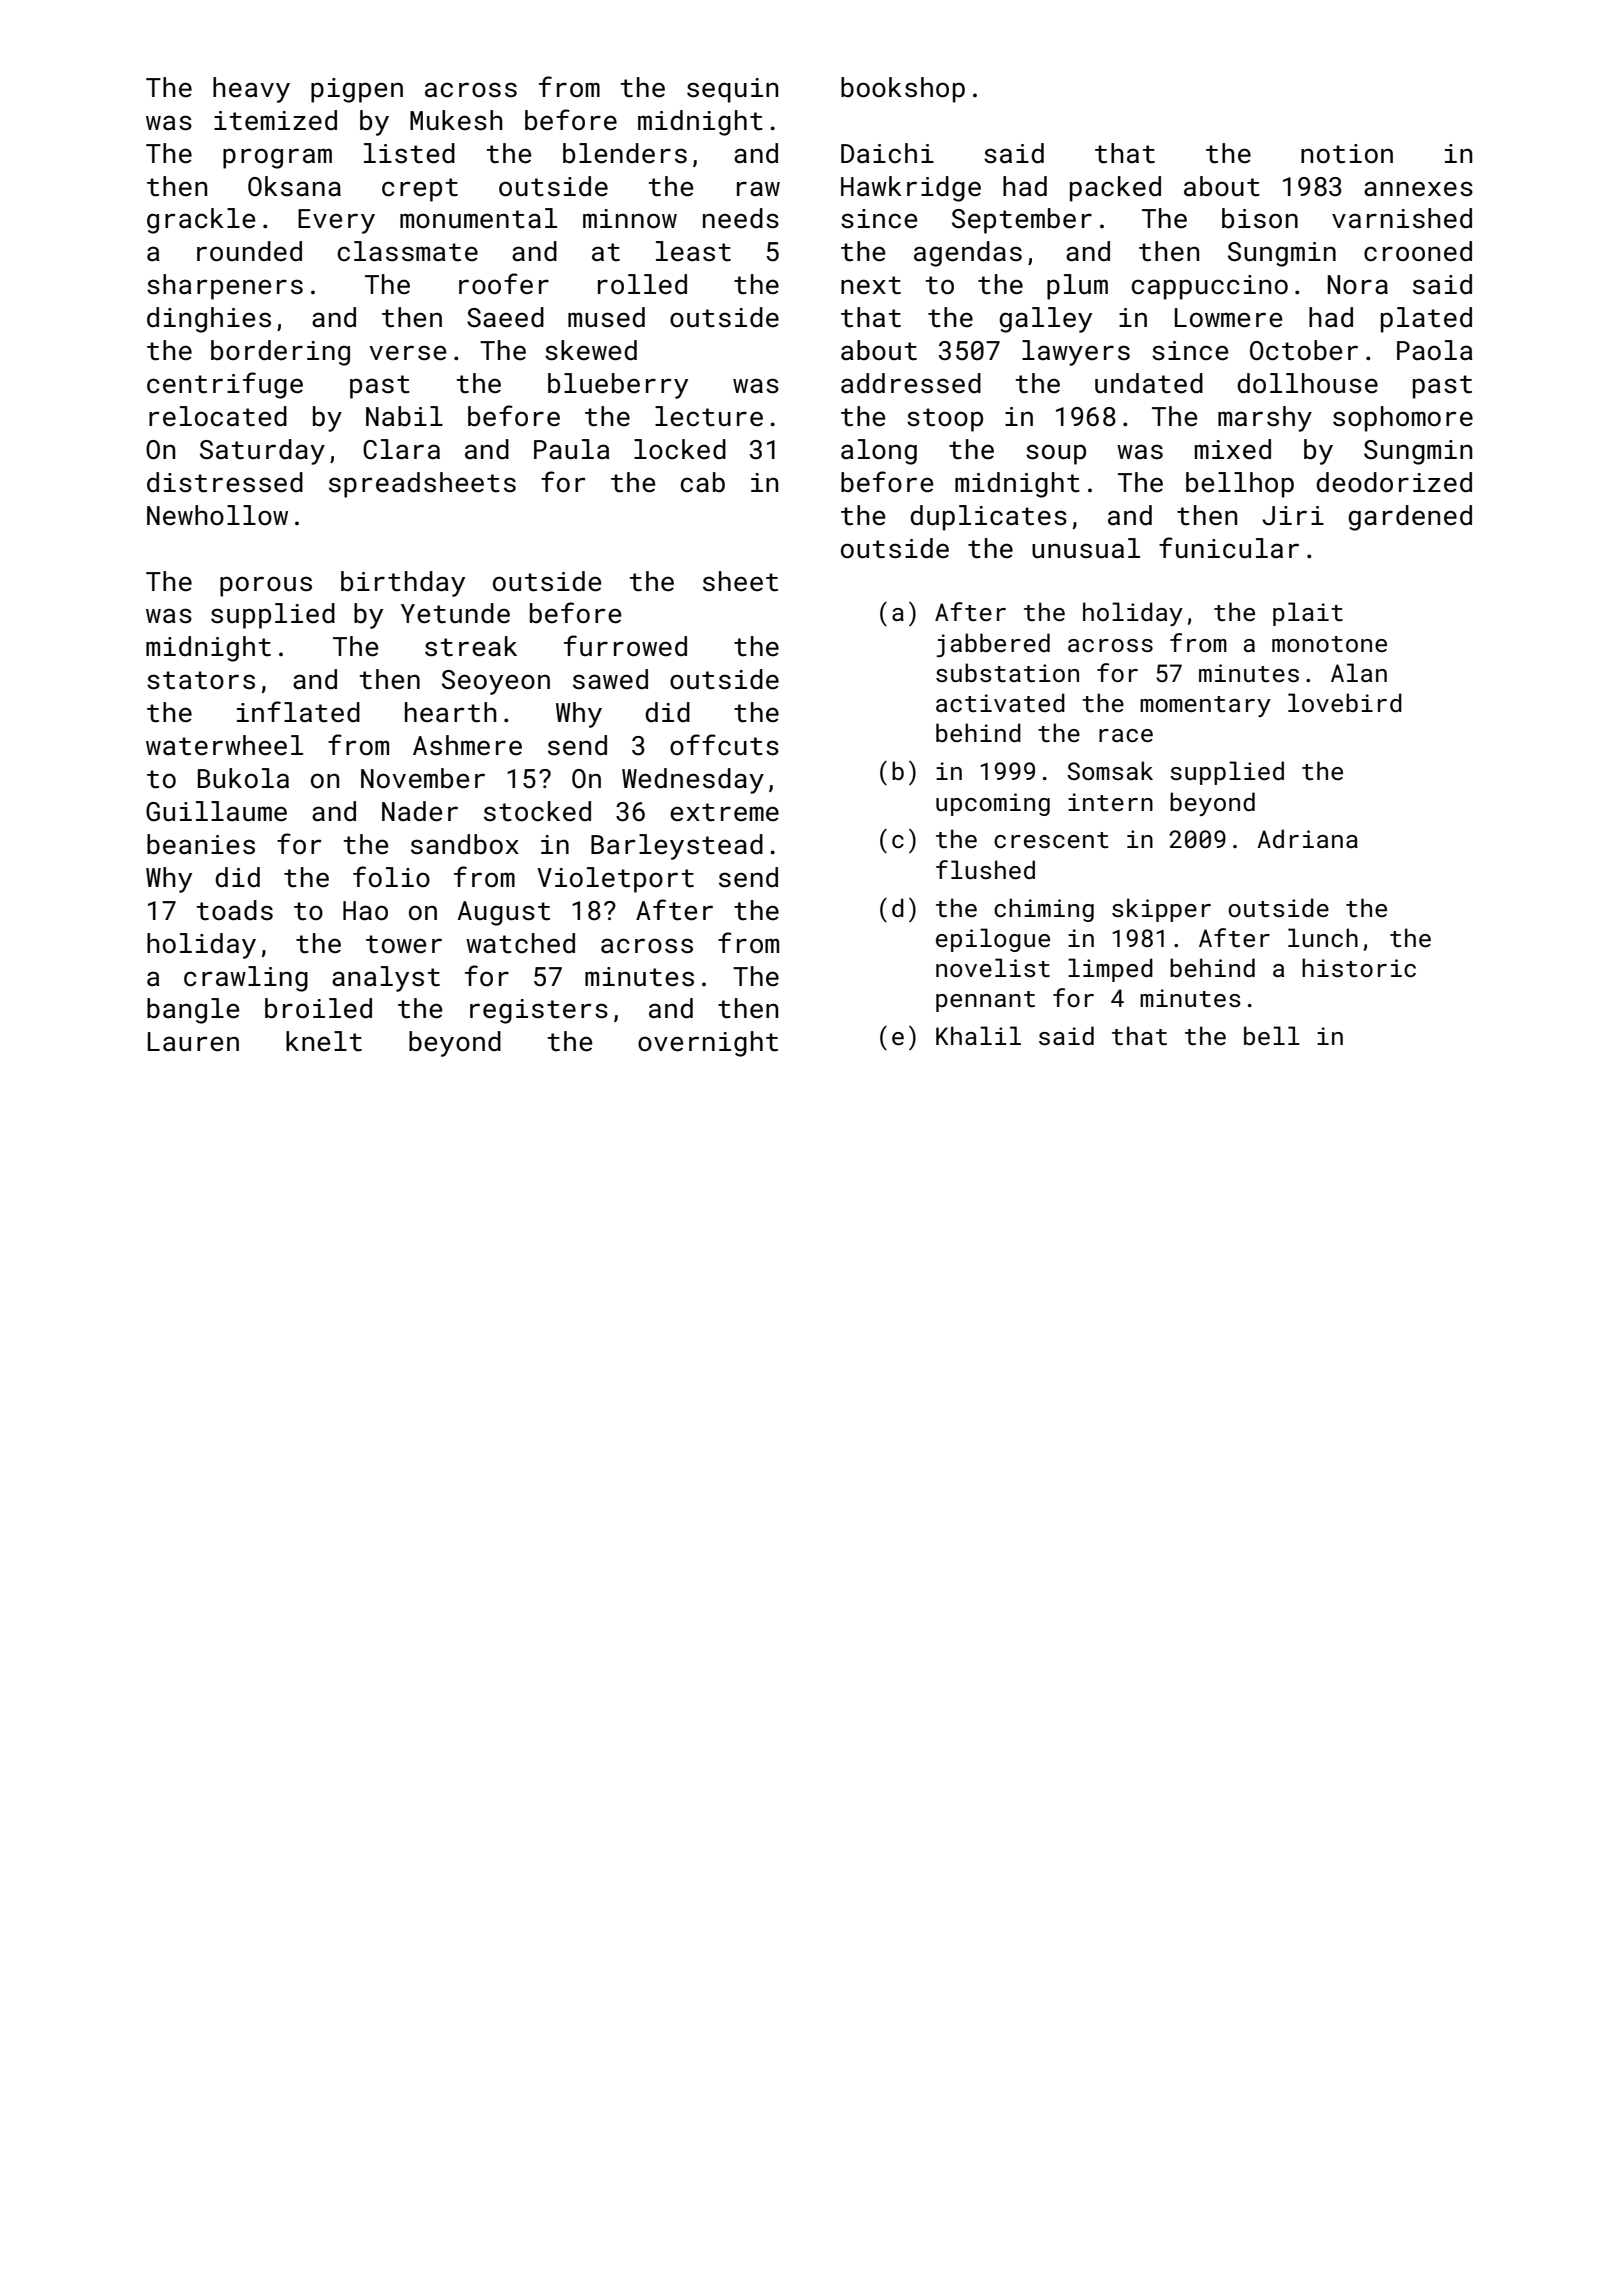 This screenshot has height=2292, width=1620. What do you see at coordinates (456, 120) in the screenshot?
I see `Mukesh` at bounding box center [456, 120].
